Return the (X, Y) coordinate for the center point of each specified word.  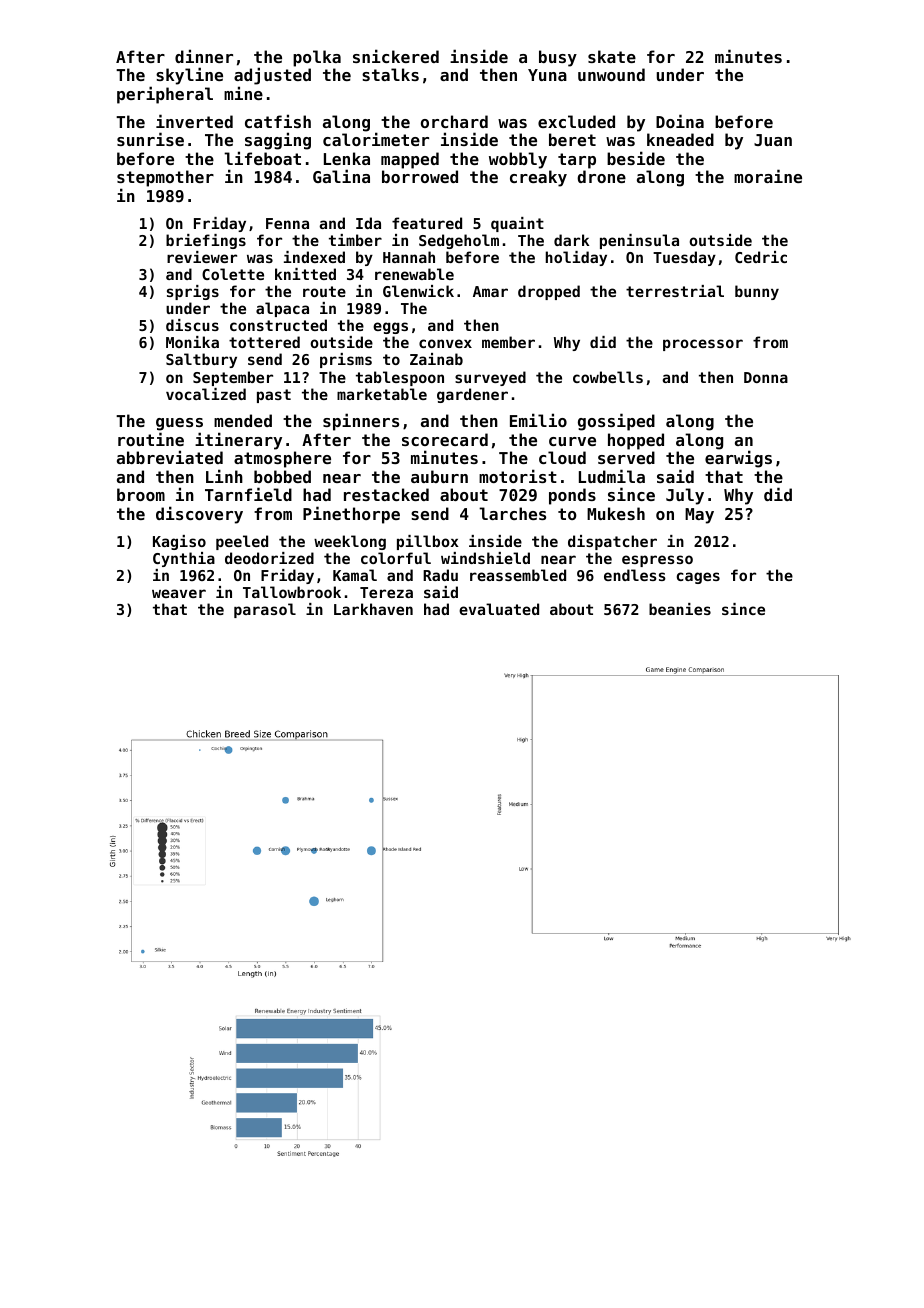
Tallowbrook (292, 592)
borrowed (420, 176)
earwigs (738, 459)
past (274, 396)
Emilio (538, 420)
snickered (396, 56)
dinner (204, 56)
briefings (206, 241)
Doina (680, 121)
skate (612, 56)
